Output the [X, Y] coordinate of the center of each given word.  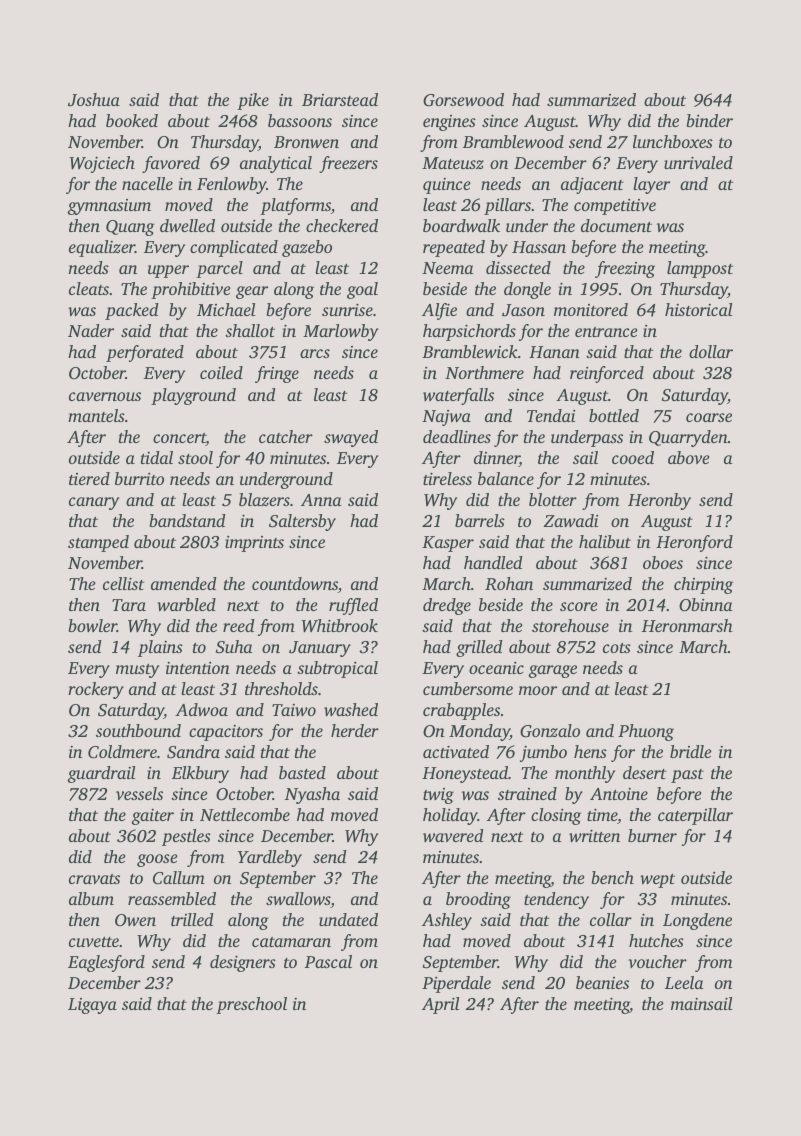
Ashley [447, 921]
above [689, 457]
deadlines [457, 436]
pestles [186, 837]
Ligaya [92, 1006]
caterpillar [695, 816]
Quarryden [688, 438]
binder [709, 120]
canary [94, 503]
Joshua [94, 100]
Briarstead [340, 99]
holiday [450, 816]
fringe [277, 374]
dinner [497, 459]
